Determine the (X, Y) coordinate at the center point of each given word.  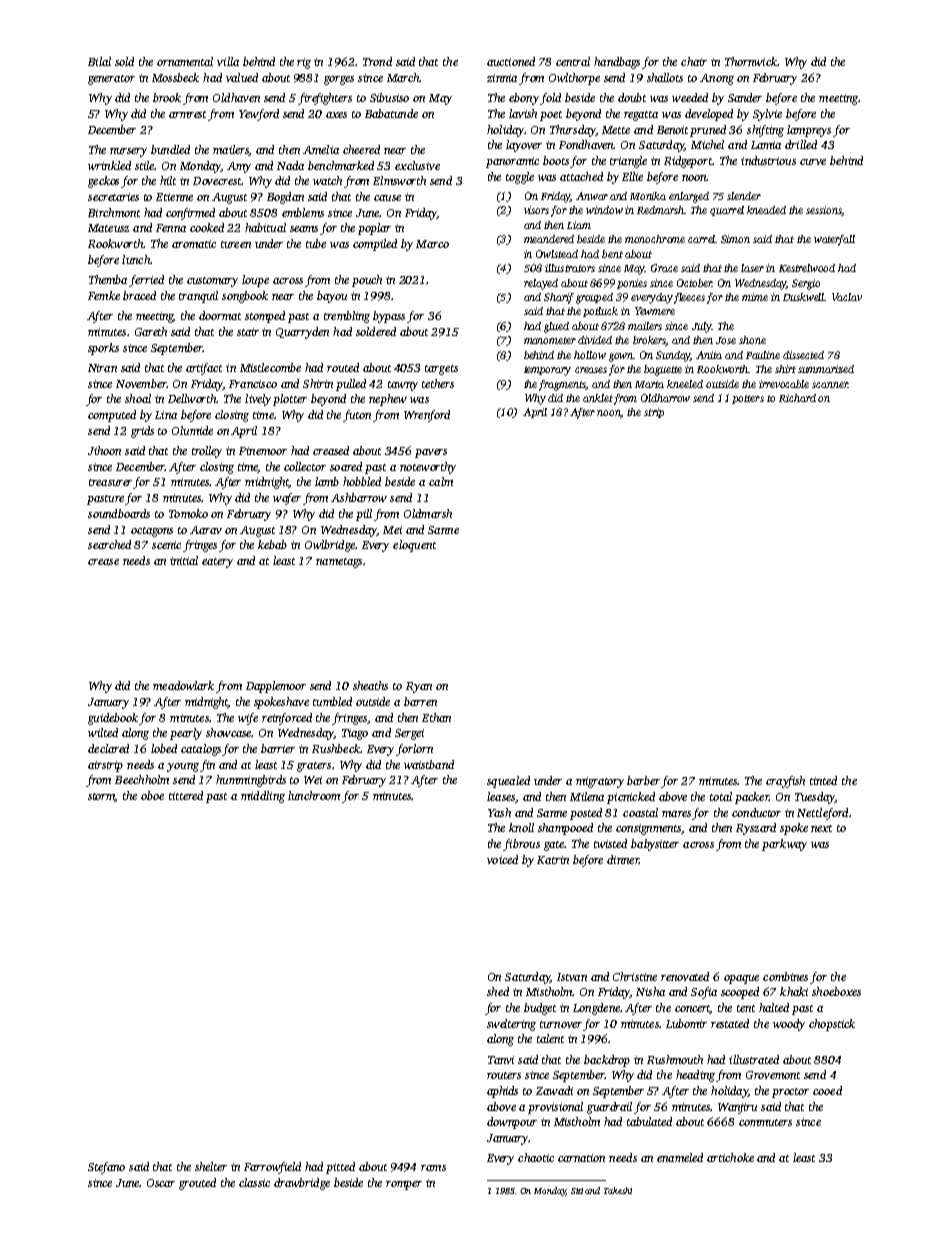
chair (694, 61)
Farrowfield (272, 1168)
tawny (403, 386)
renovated (685, 976)
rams (433, 1168)
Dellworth (192, 398)
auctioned (511, 61)
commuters (765, 1122)
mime (755, 297)
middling (263, 797)
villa (228, 61)
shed (498, 991)
